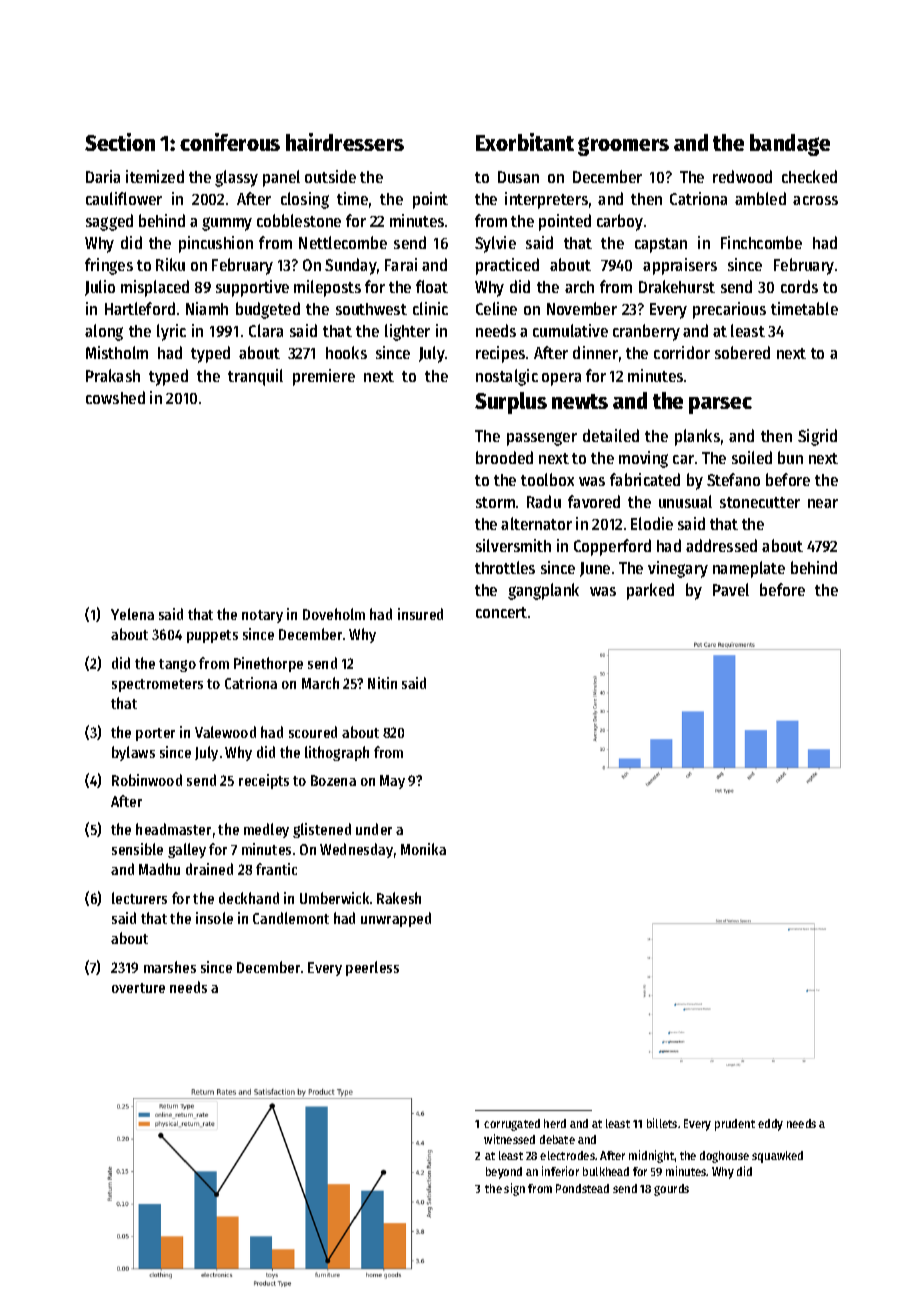  I want to click on overture, so click(138, 988).
